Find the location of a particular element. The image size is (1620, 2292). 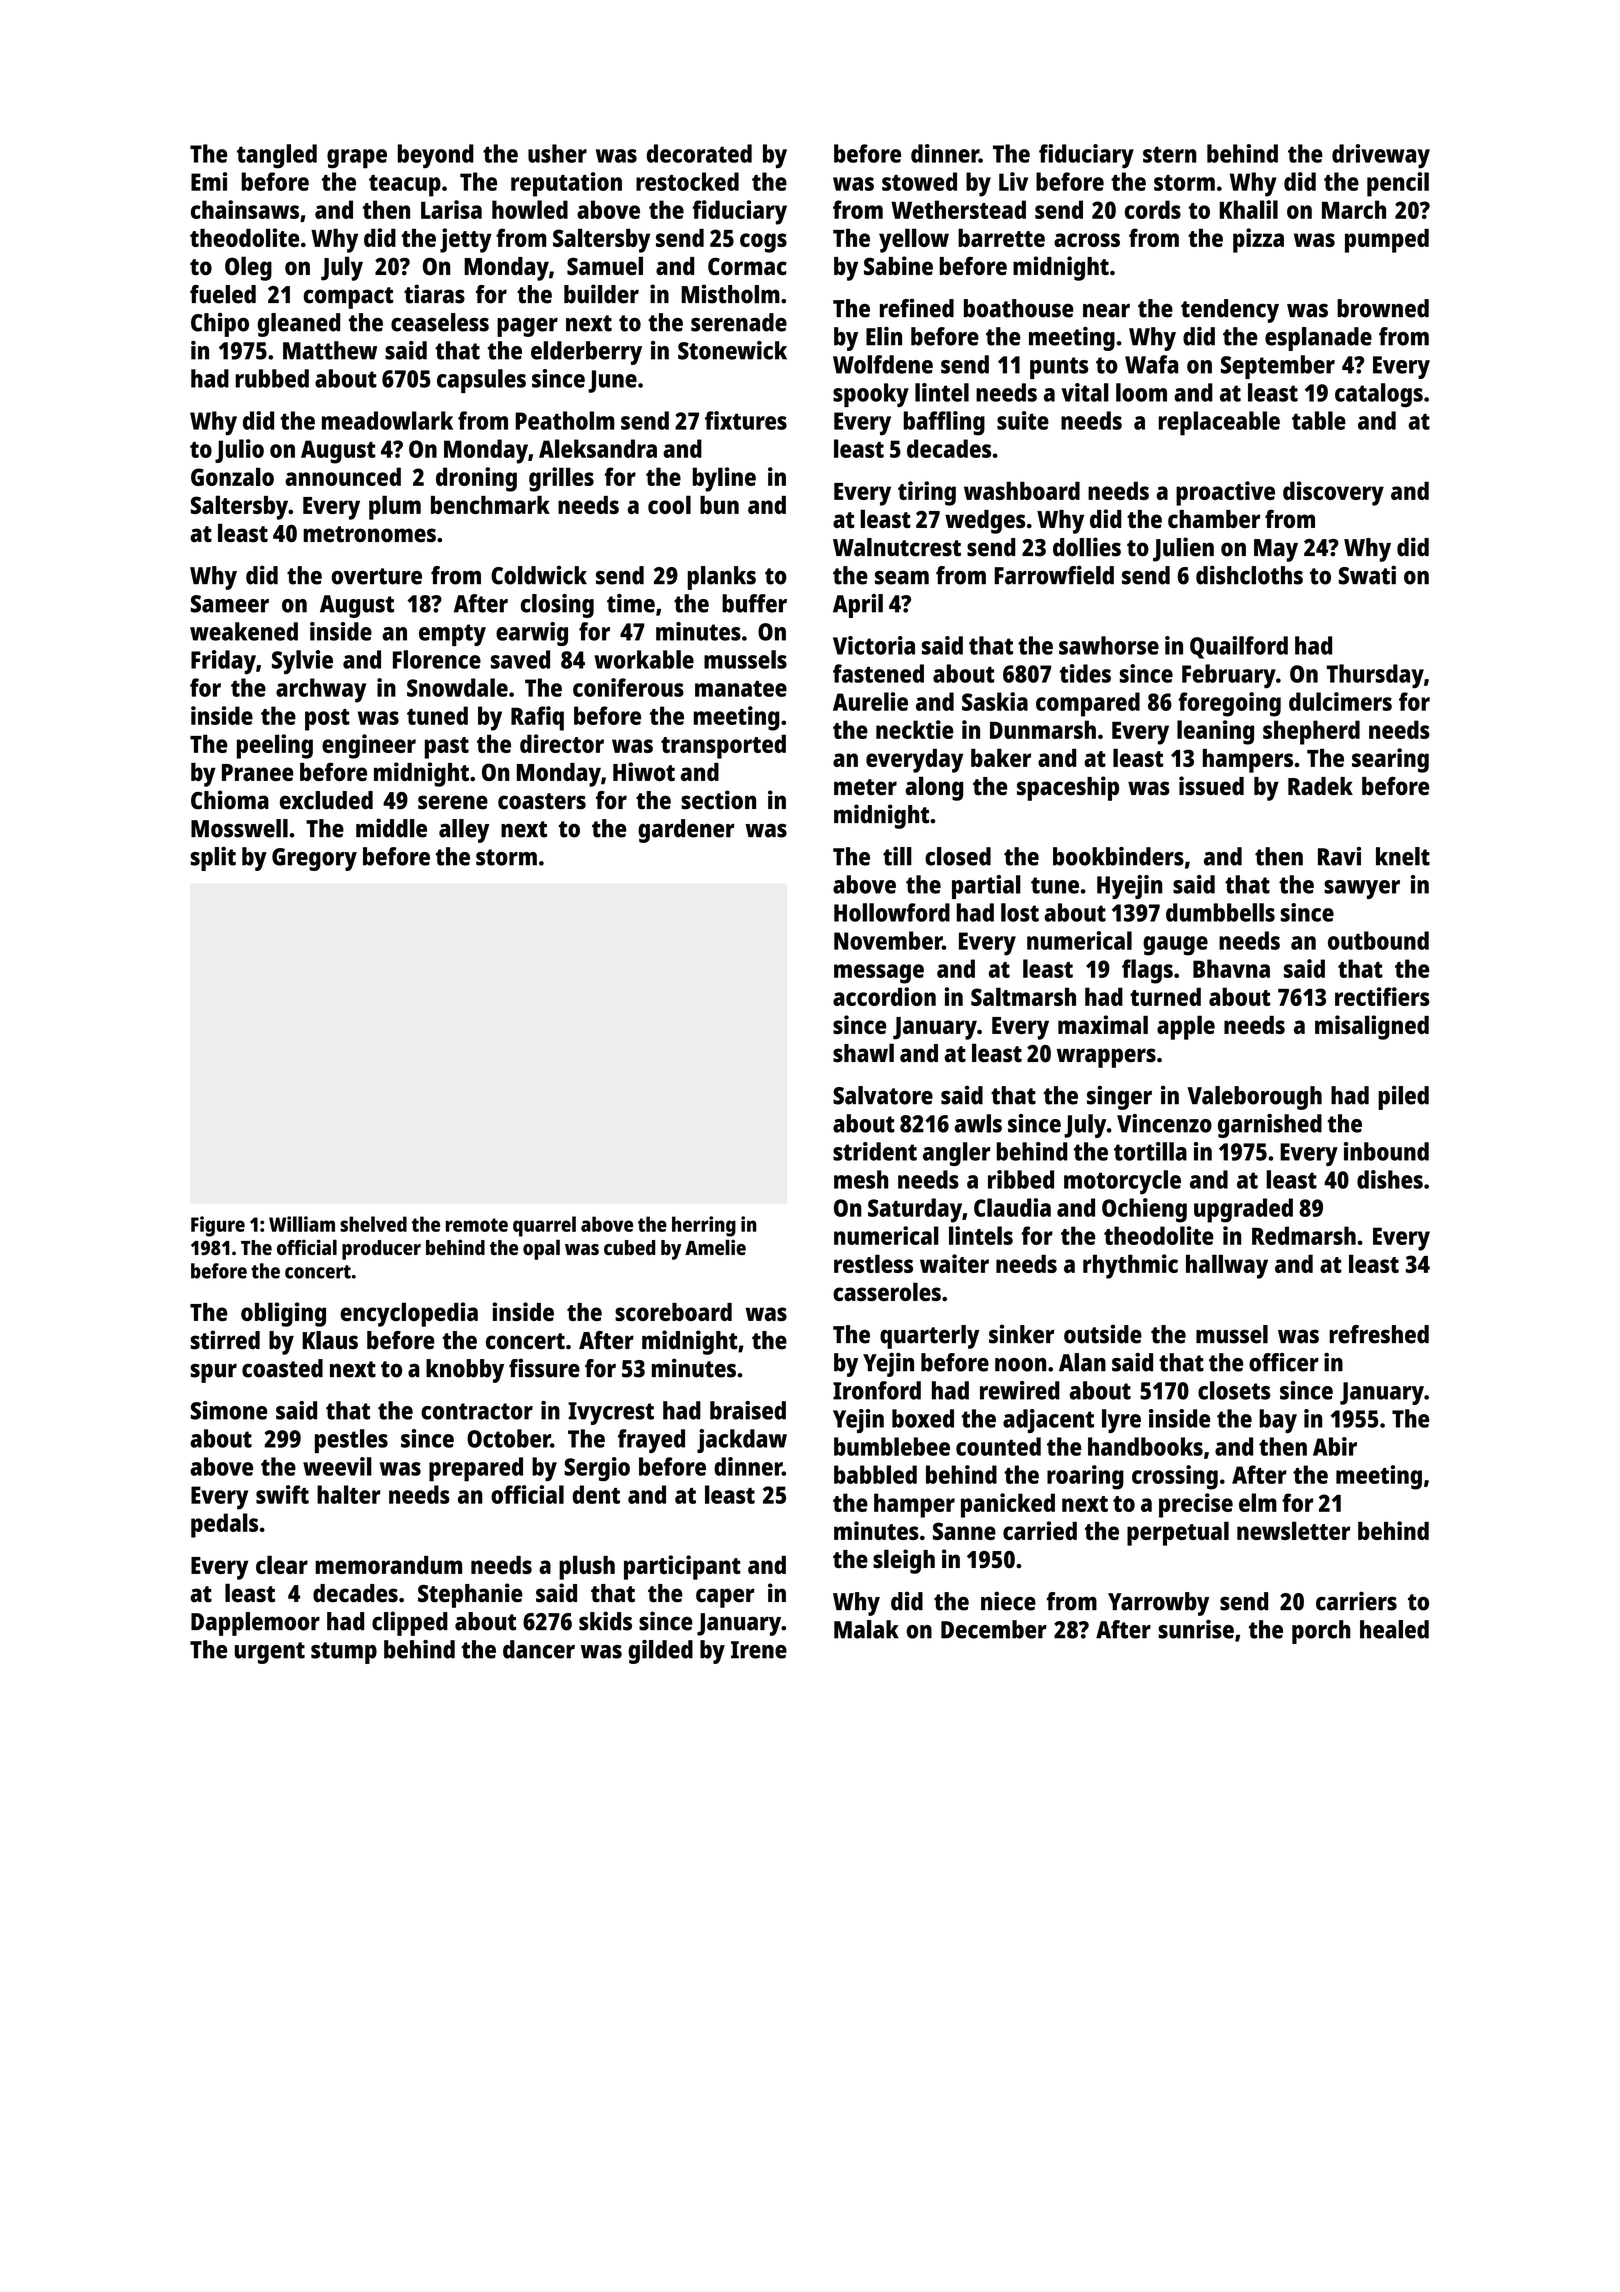

transported is located at coordinates (723, 746).
